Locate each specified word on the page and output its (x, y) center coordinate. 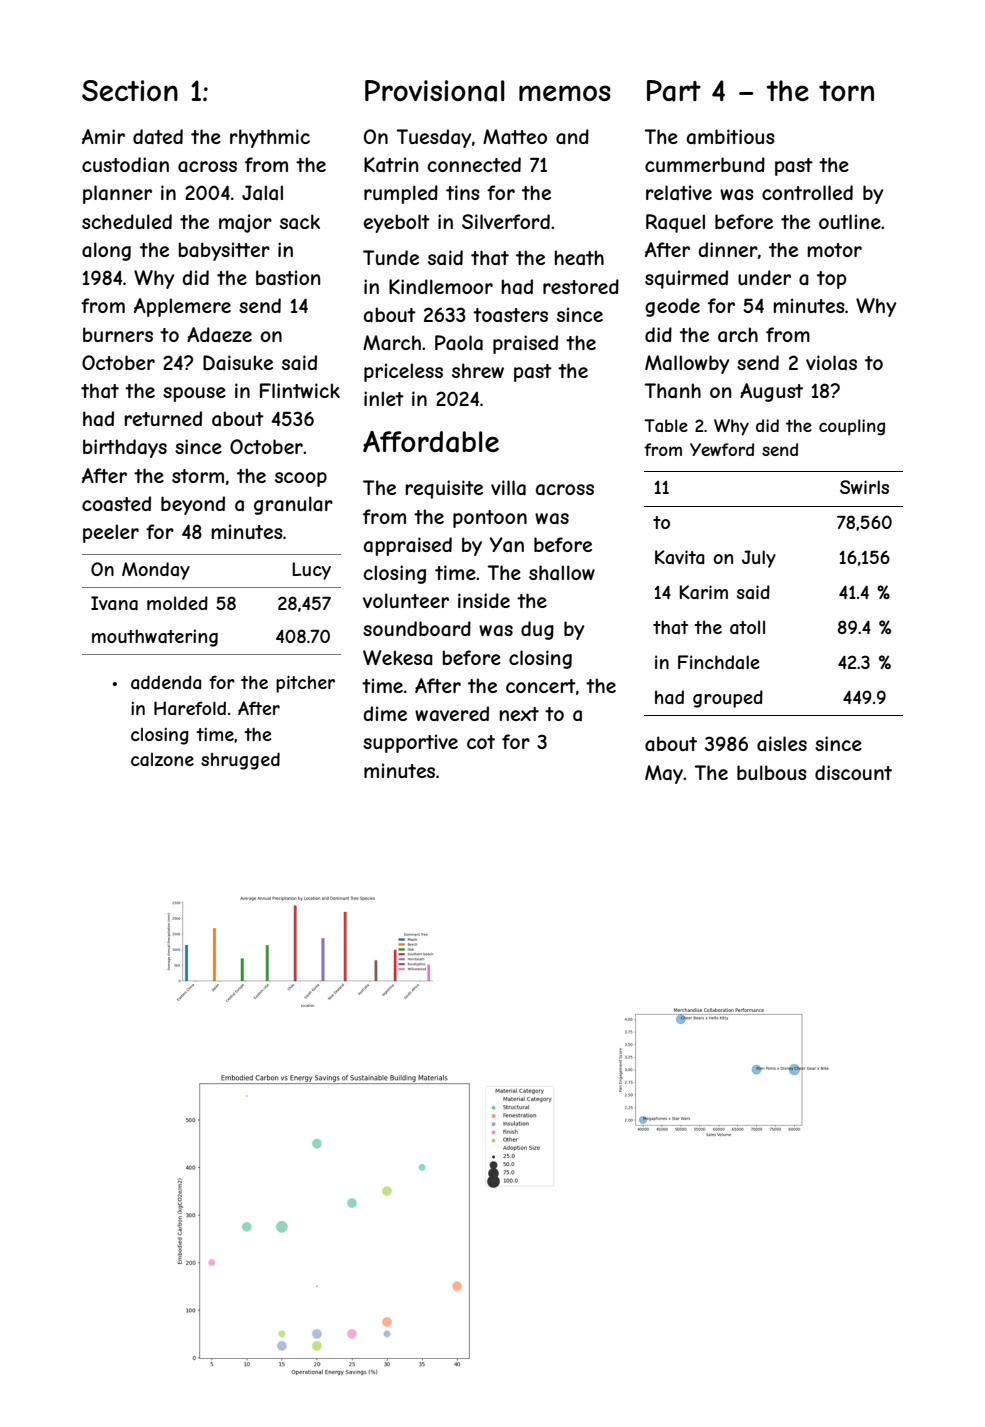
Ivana (114, 603)
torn (846, 91)
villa (508, 488)
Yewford (722, 449)
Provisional (435, 91)
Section (130, 90)
